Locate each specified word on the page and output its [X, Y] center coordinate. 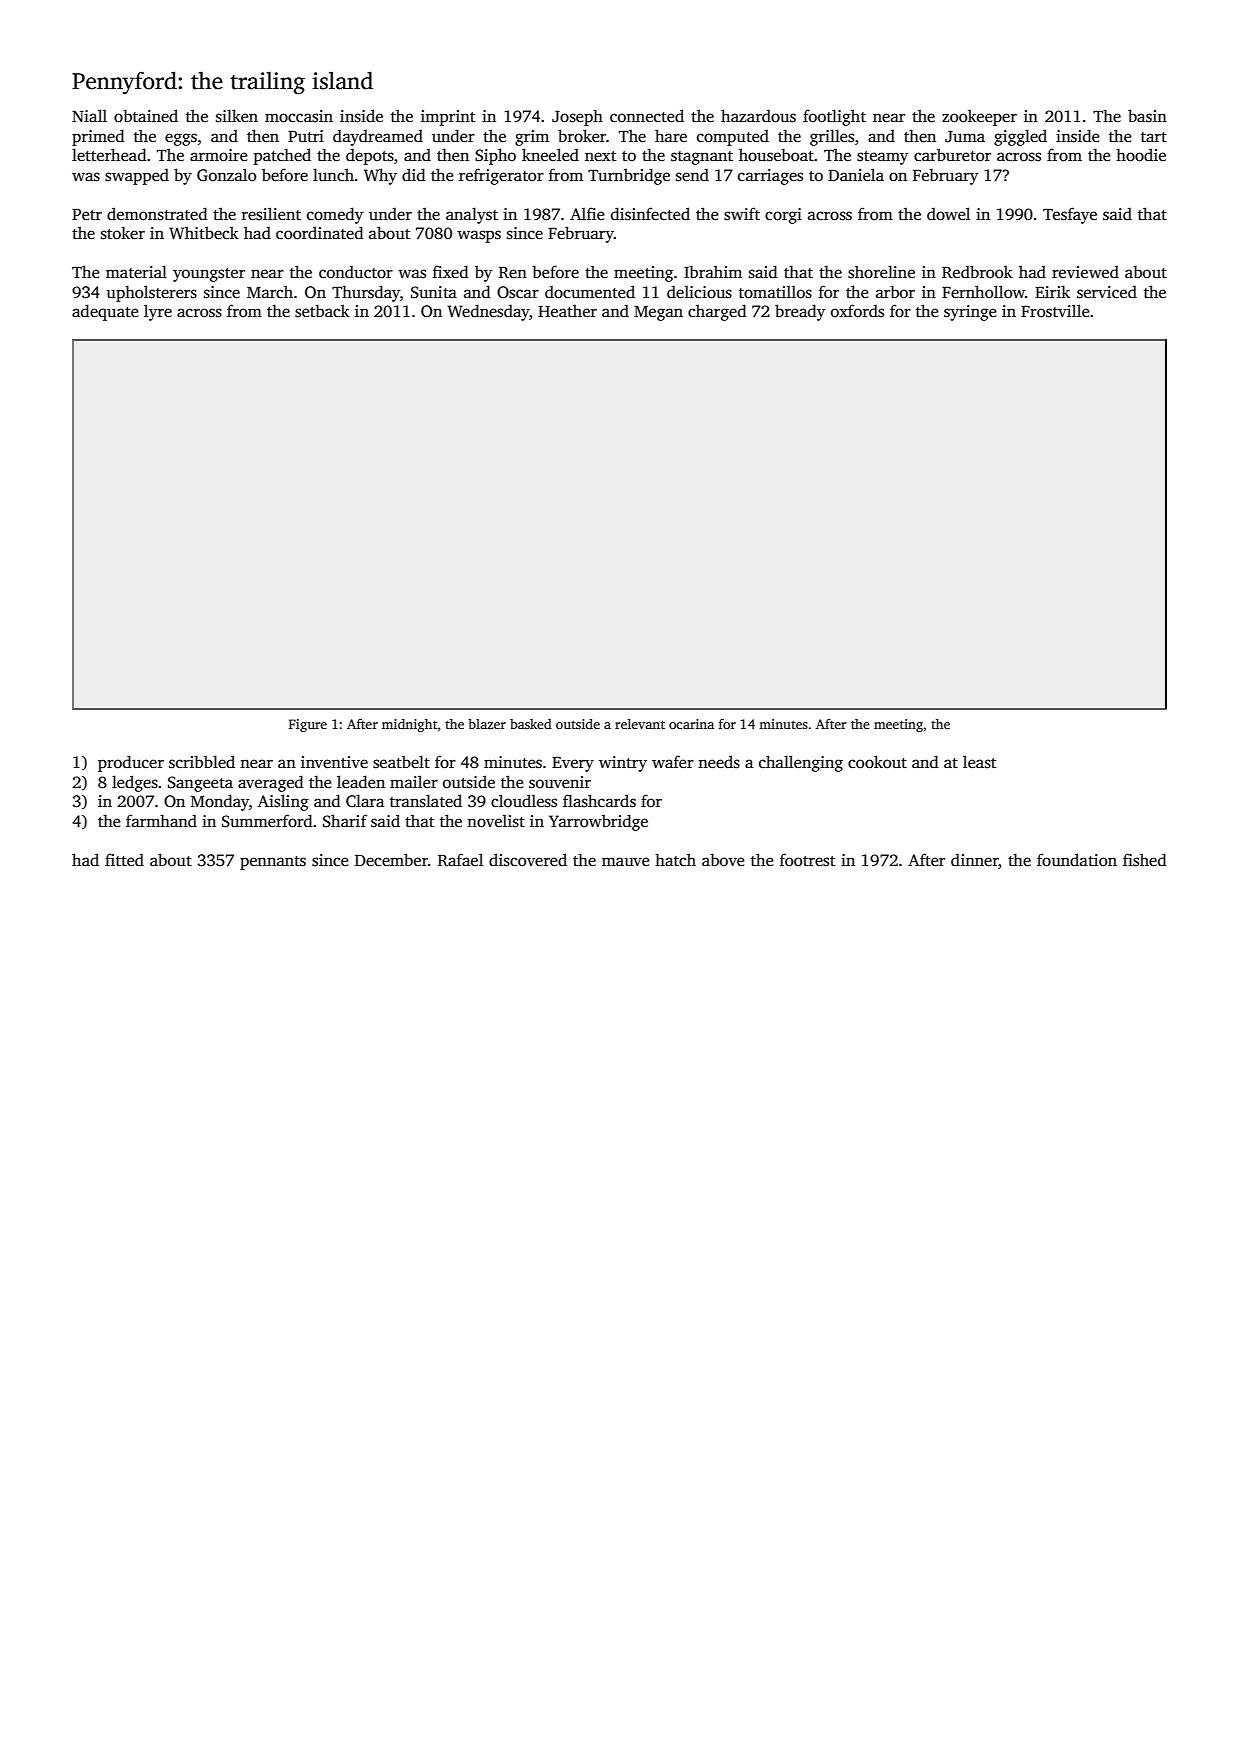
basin [1147, 116]
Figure [308, 725]
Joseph [577, 117]
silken [237, 116]
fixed [451, 272]
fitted [124, 860]
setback [322, 311]
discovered [528, 860]
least [979, 762]
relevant [640, 724]
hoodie [1141, 155]
